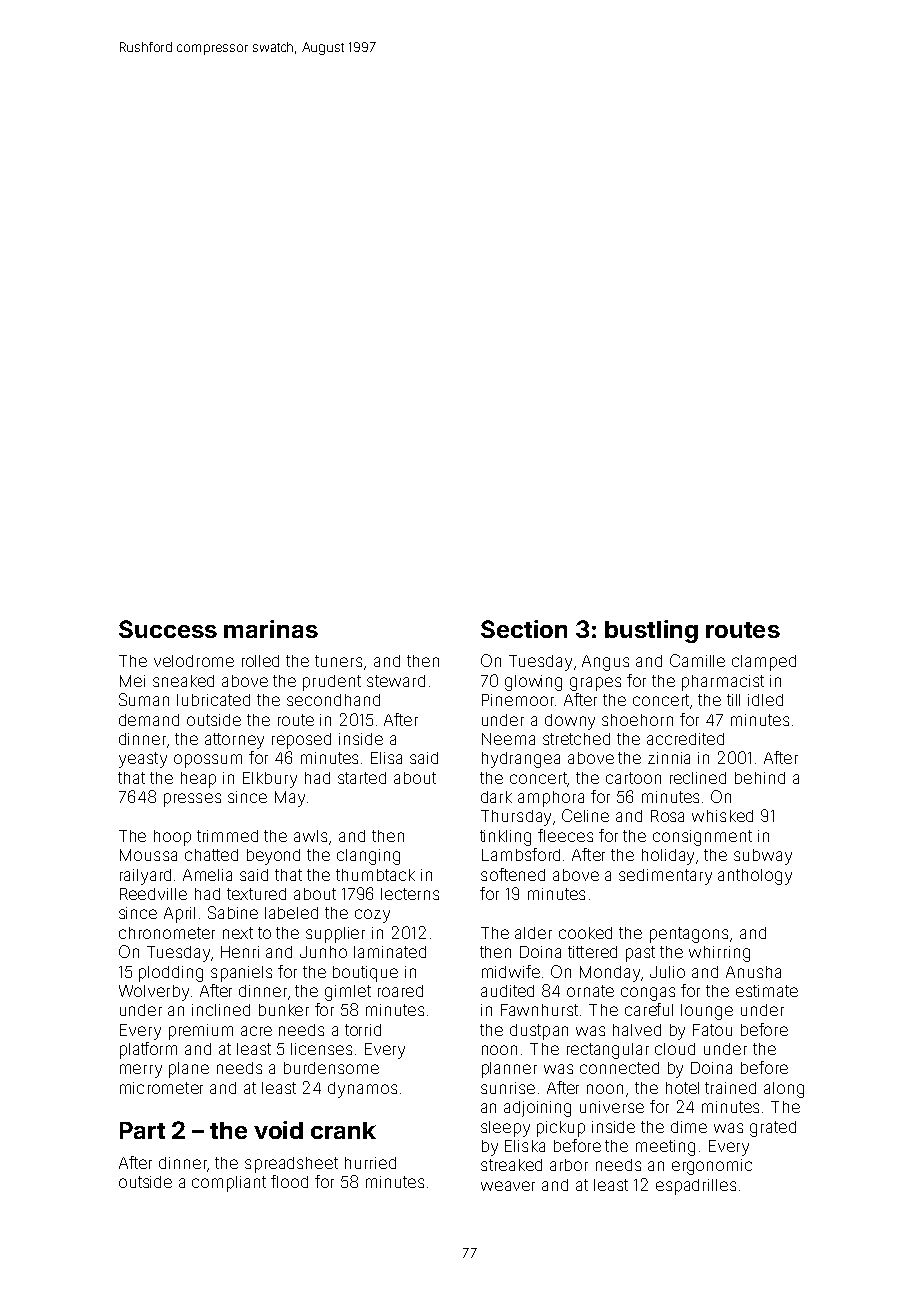 The image size is (924, 1314). What do you see at coordinates (524, 629) in the image?
I see `Section` at bounding box center [524, 629].
